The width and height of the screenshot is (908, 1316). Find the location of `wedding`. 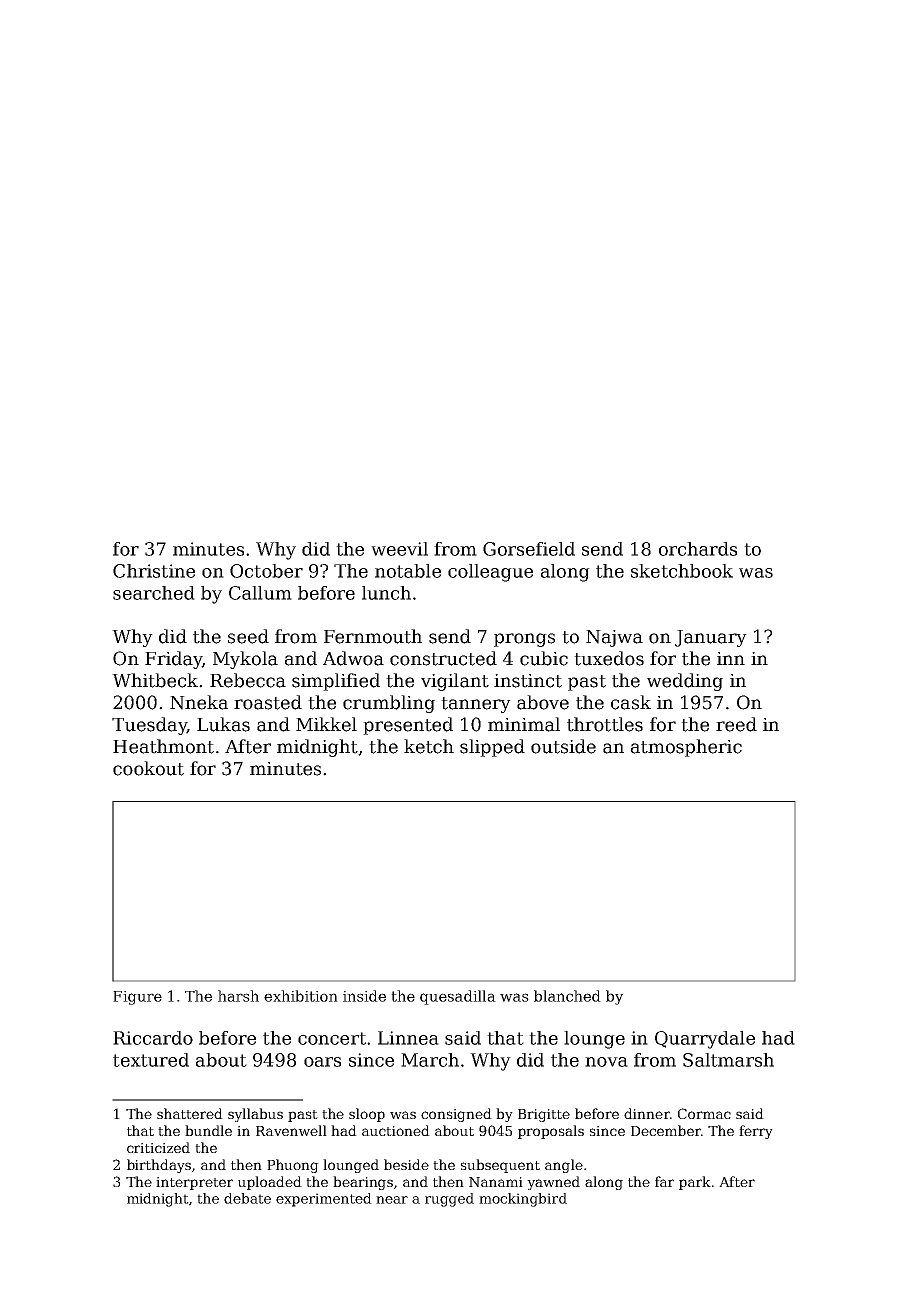

wedding is located at coordinates (685, 682).
